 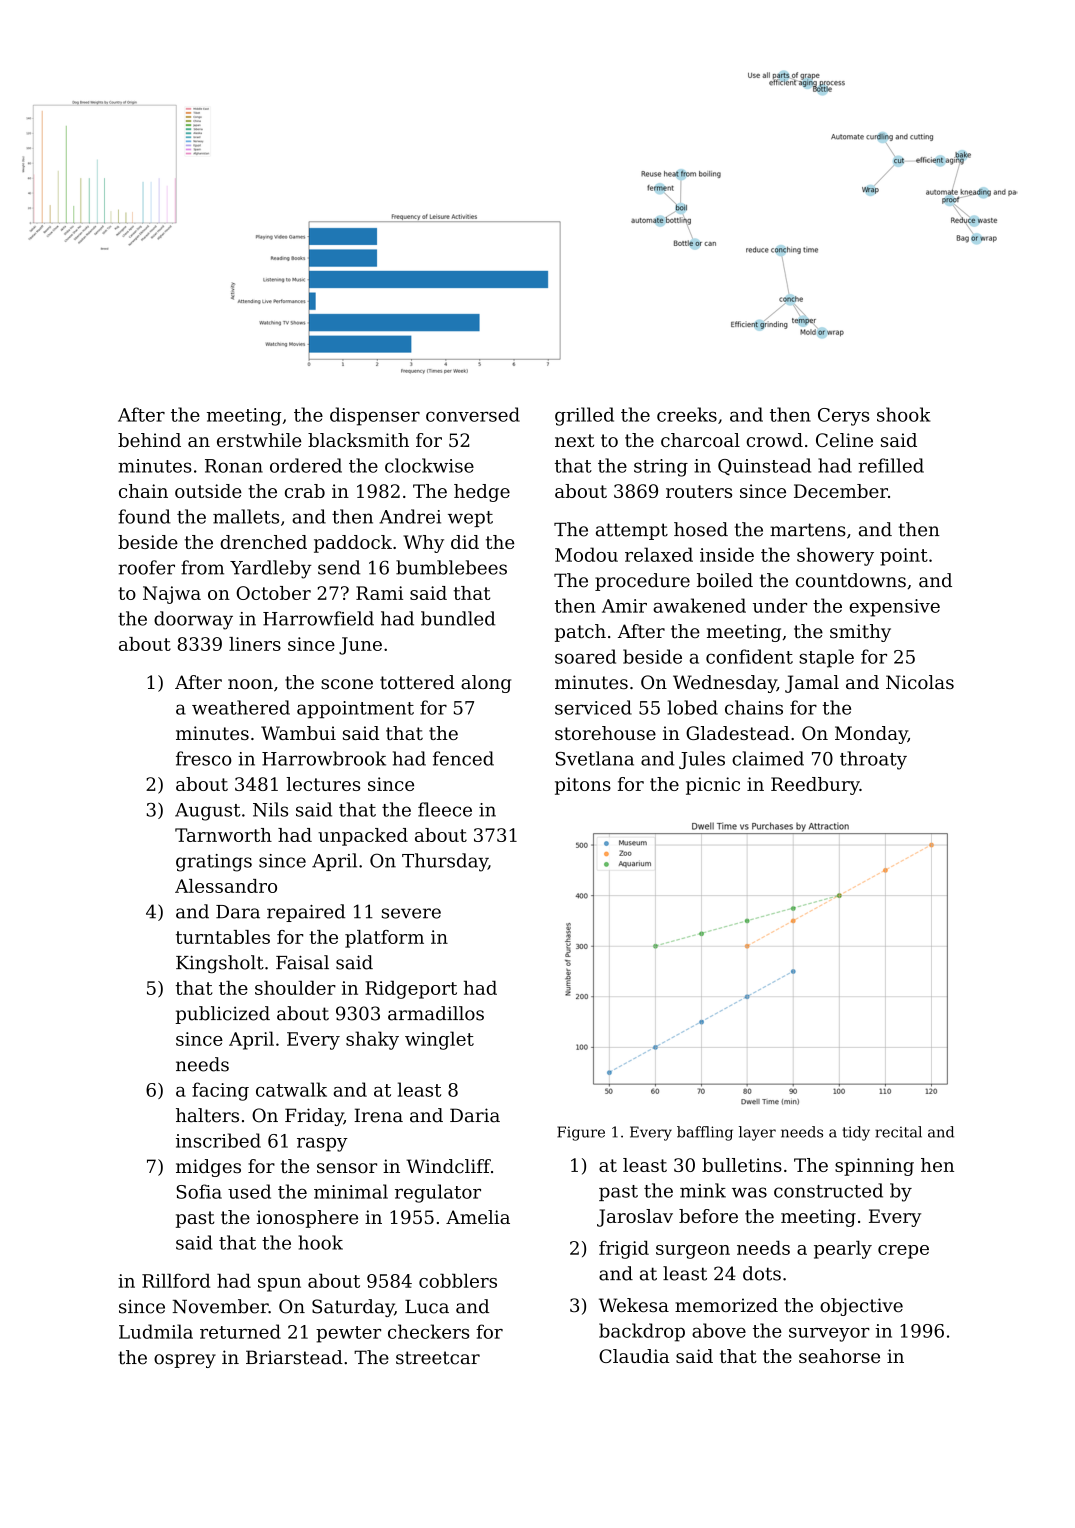 What do you see at coordinates (583, 786) in the document?
I see `pitons` at bounding box center [583, 786].
